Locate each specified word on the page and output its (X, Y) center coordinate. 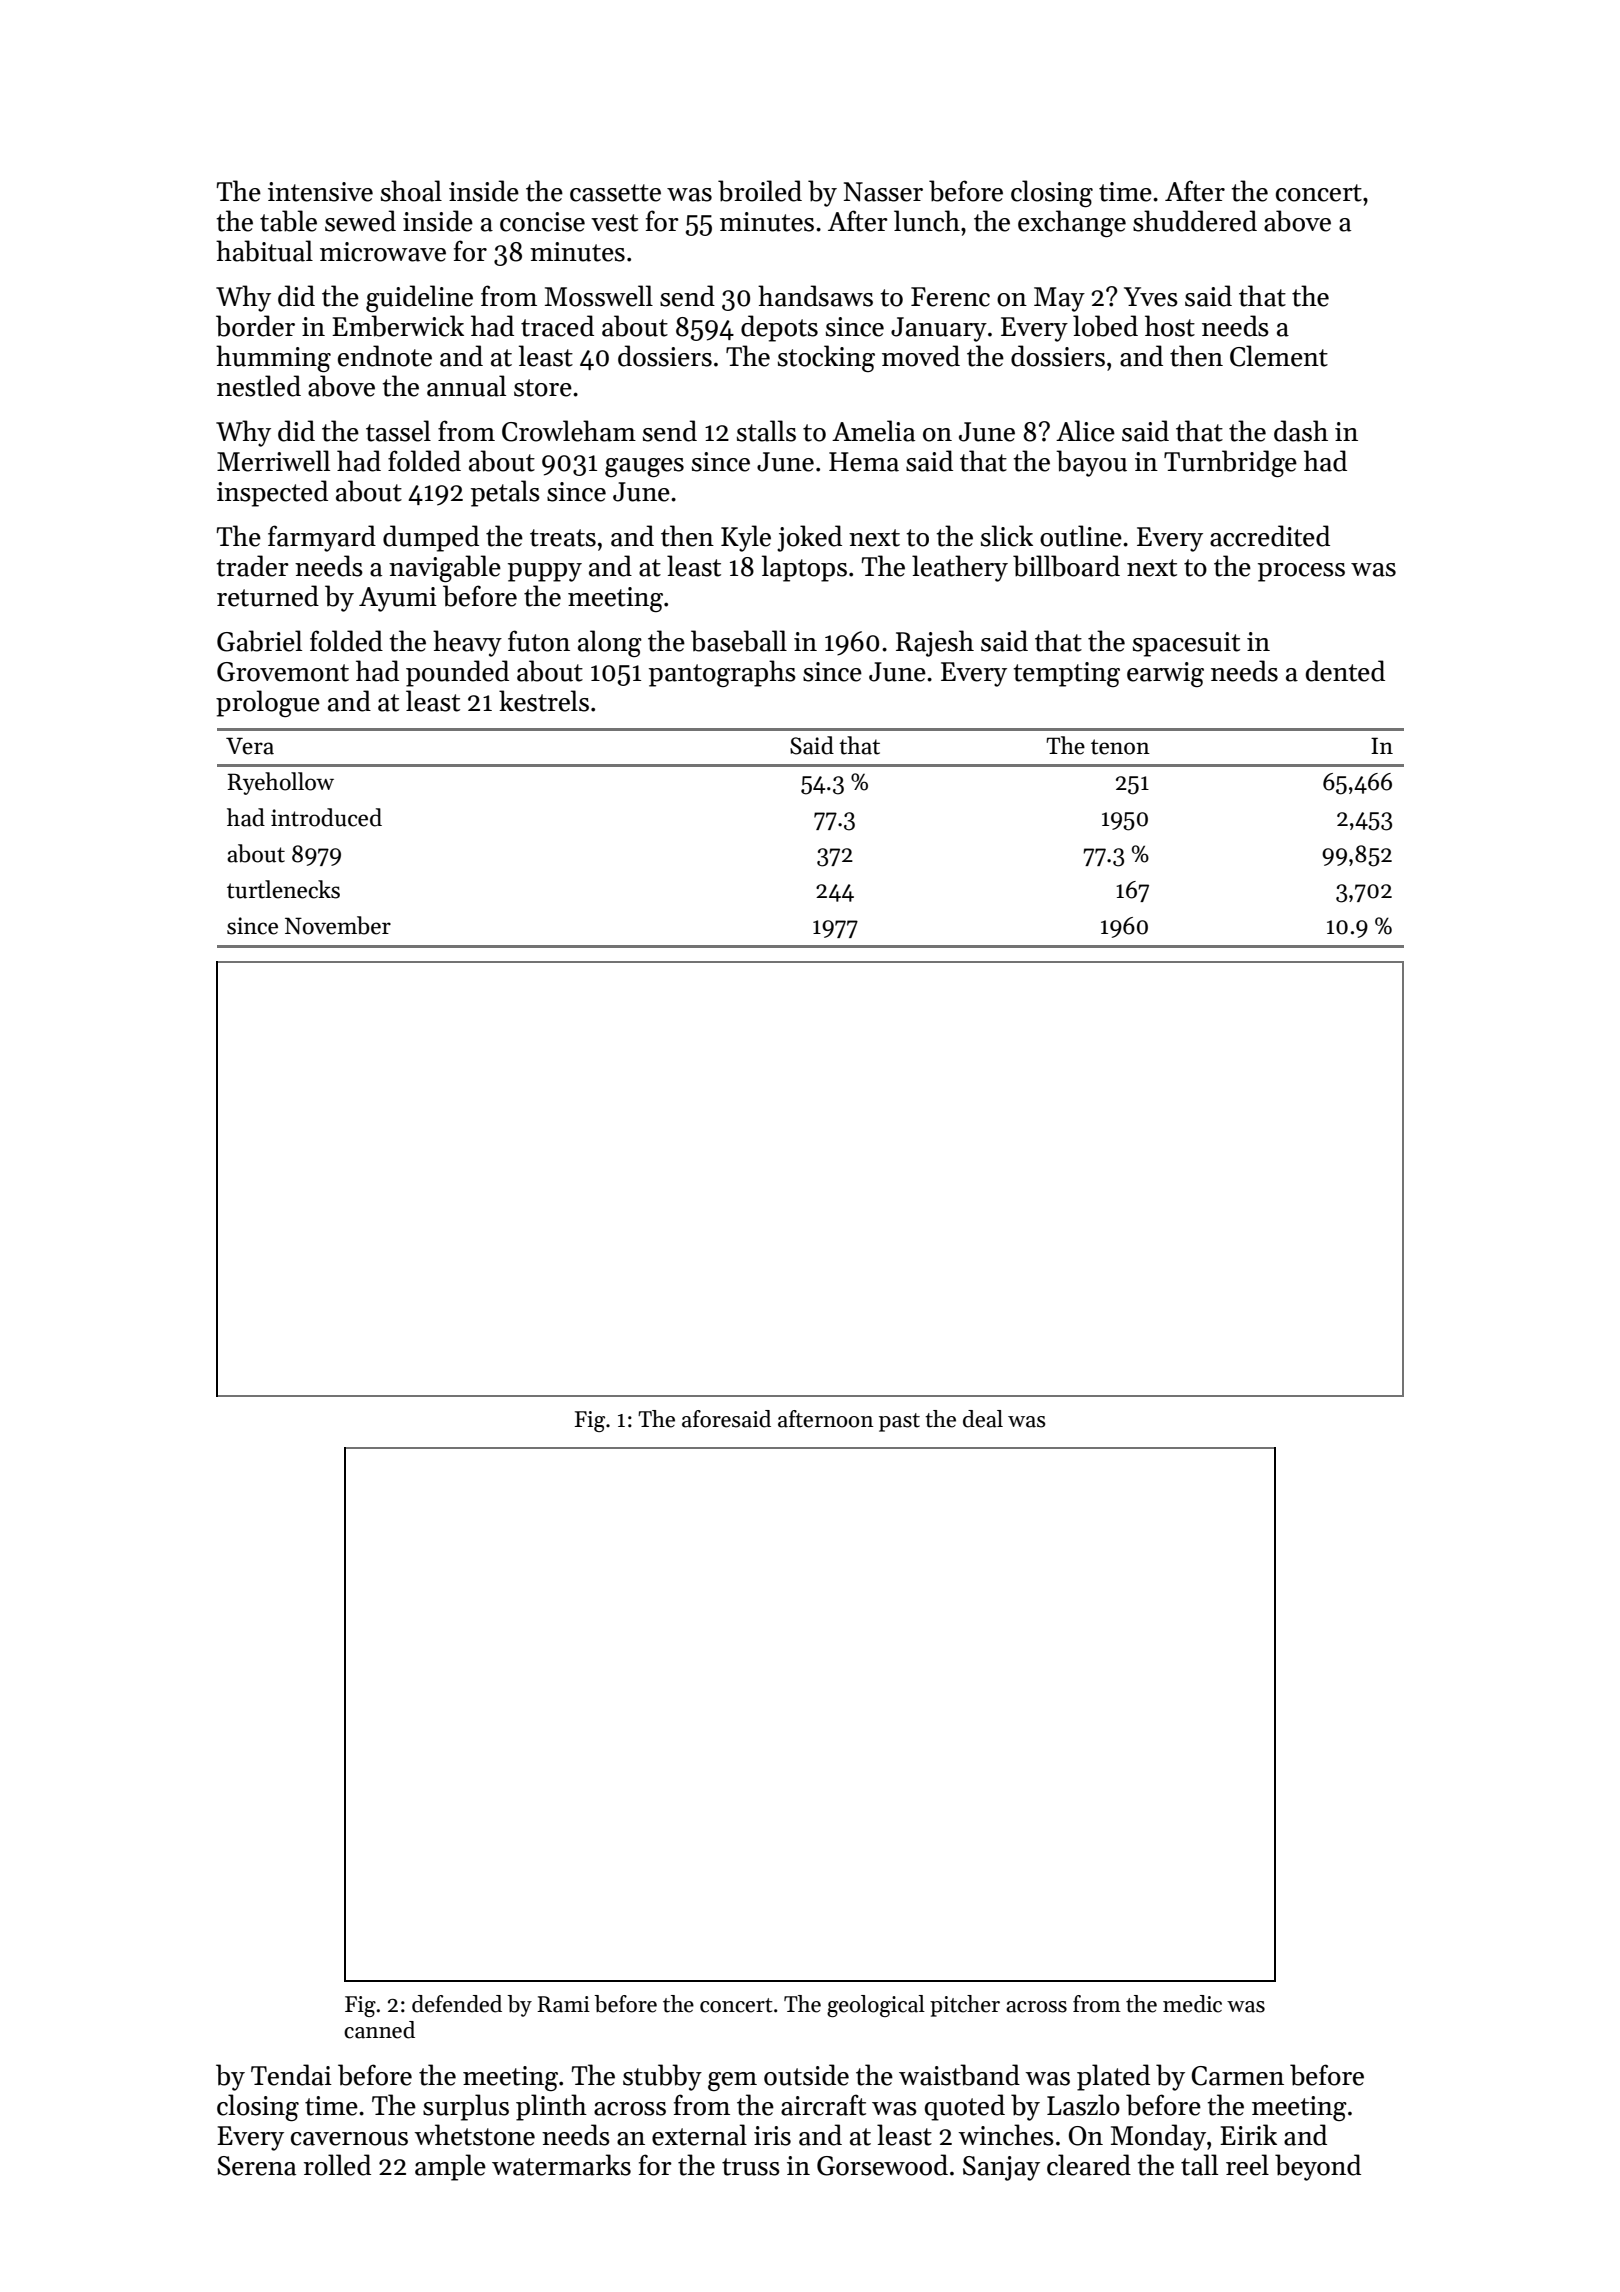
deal (983, 1419)
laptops (804, 568)
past (899, 1422)
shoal (411, 191)
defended (457, 2004)
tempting (1066, 674)
